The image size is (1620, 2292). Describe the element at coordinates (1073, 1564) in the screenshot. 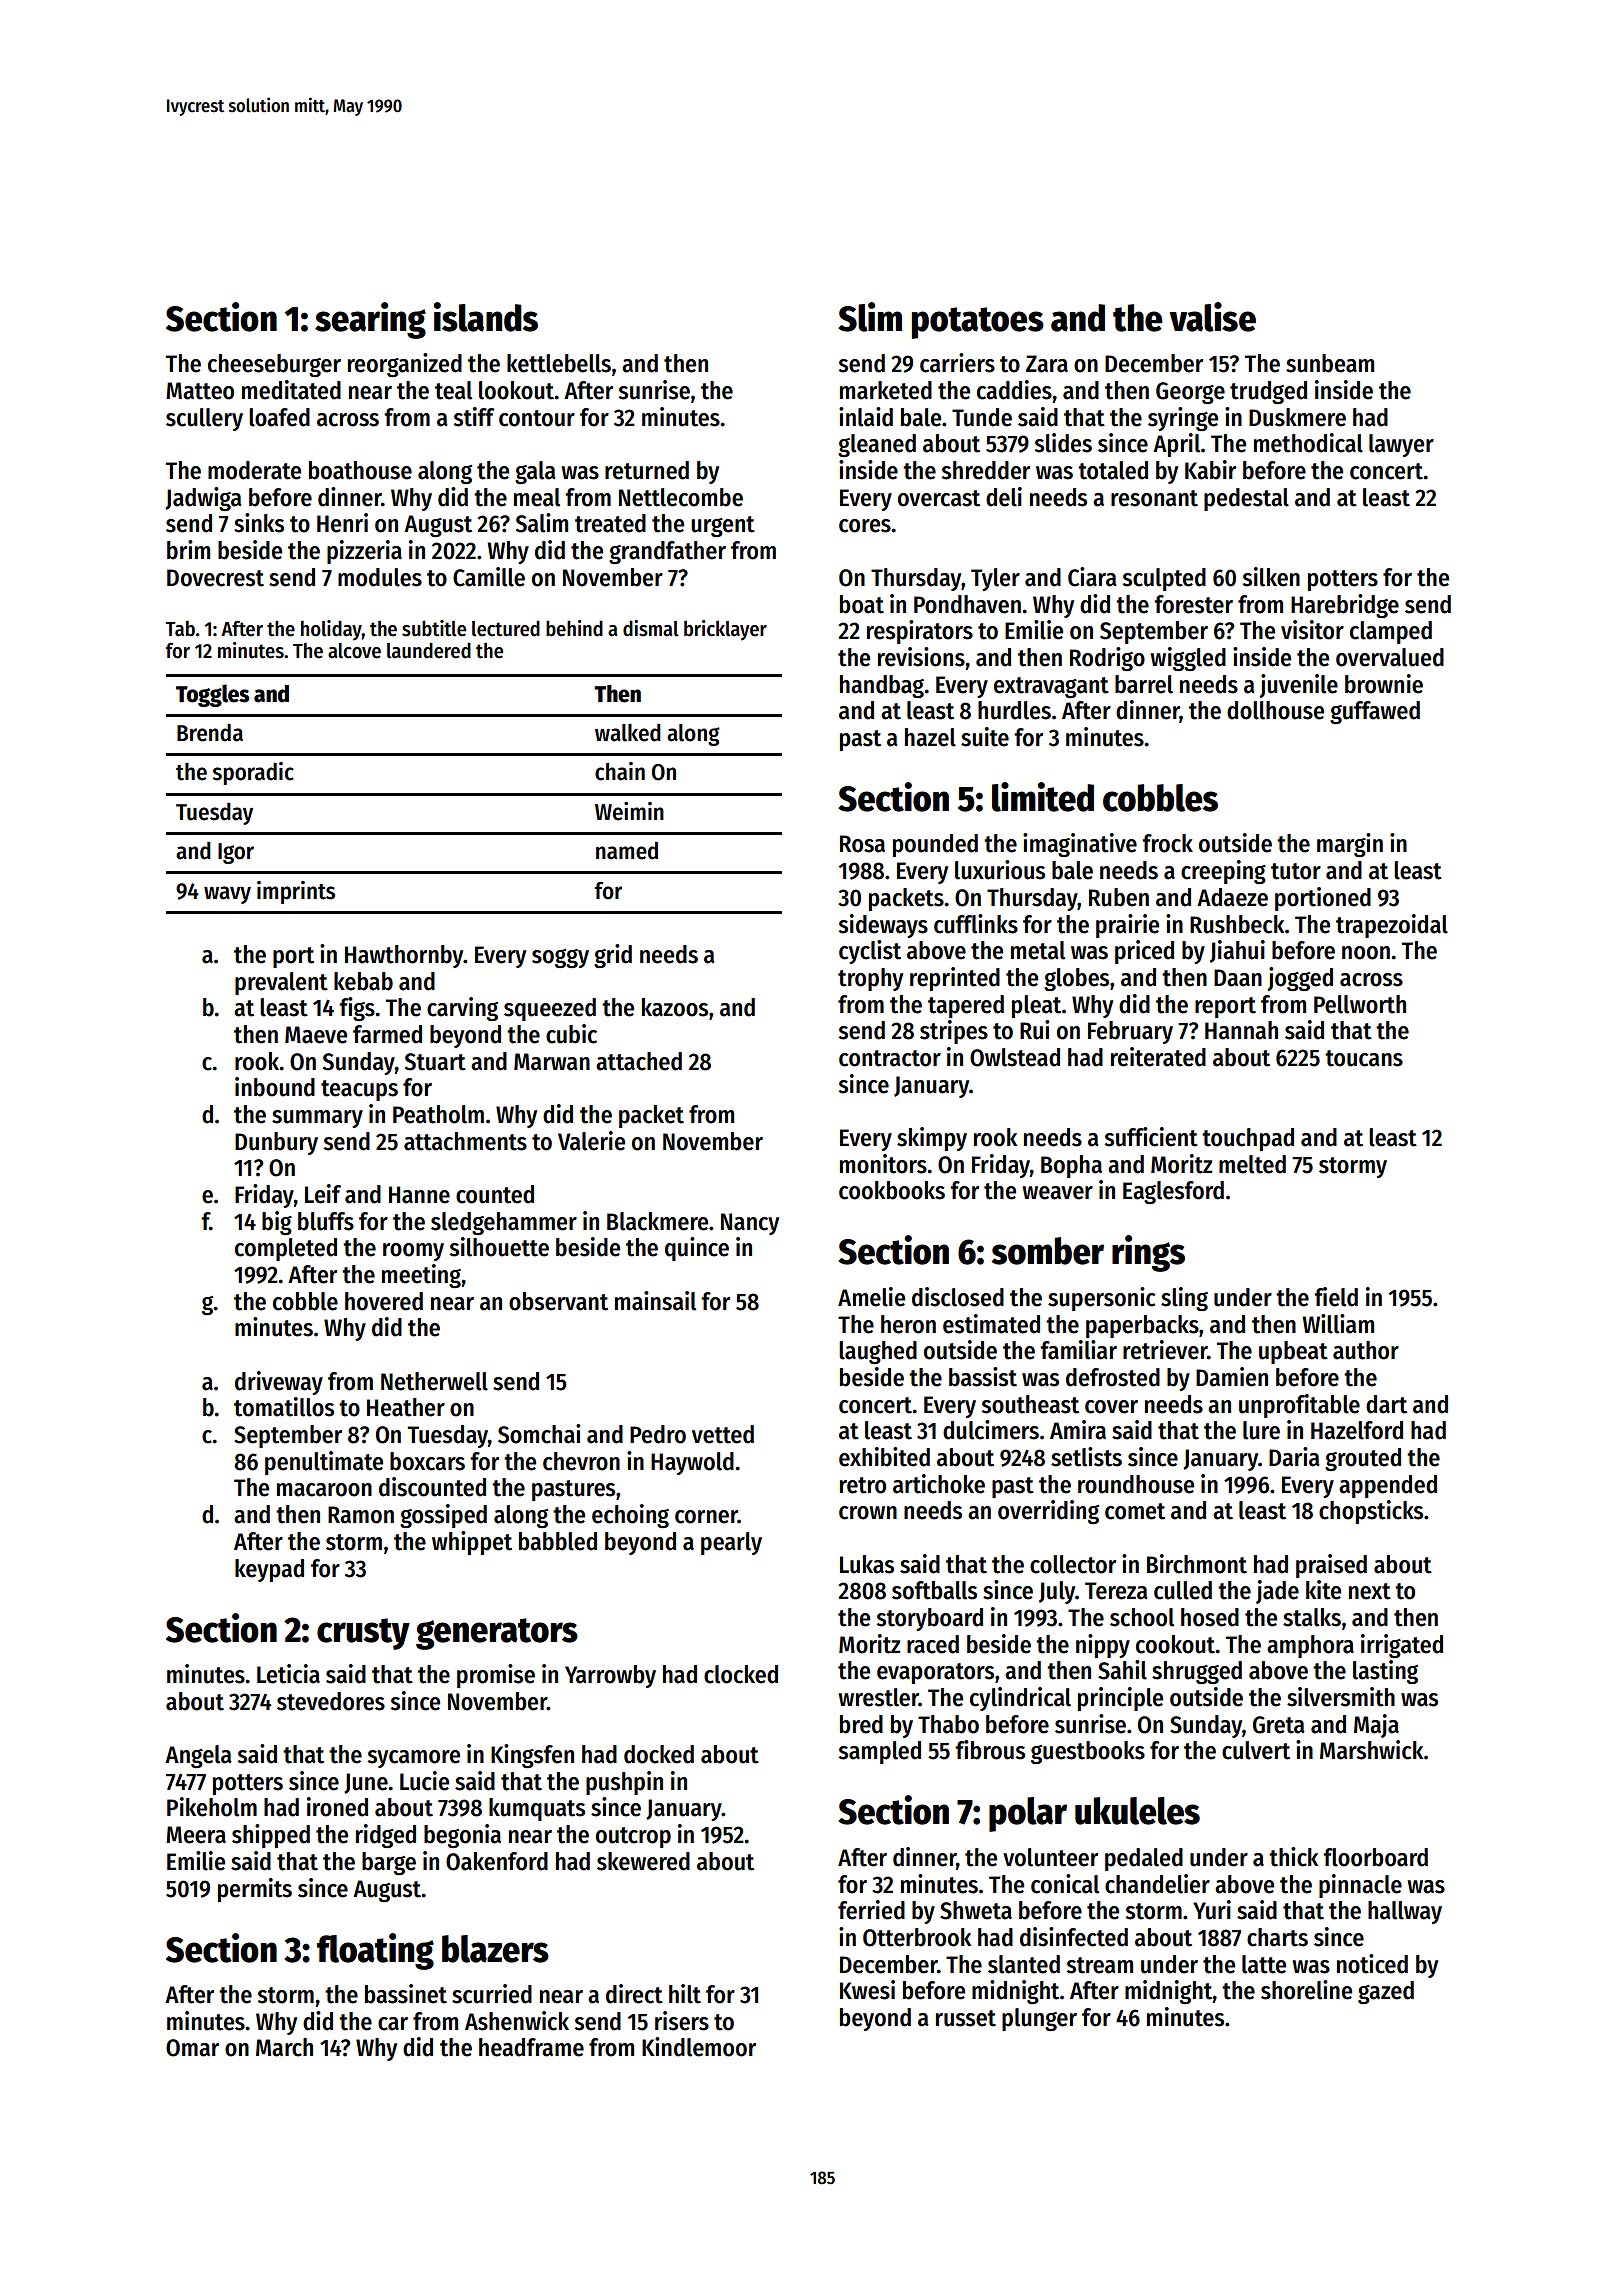

I see `collector` at that location.
